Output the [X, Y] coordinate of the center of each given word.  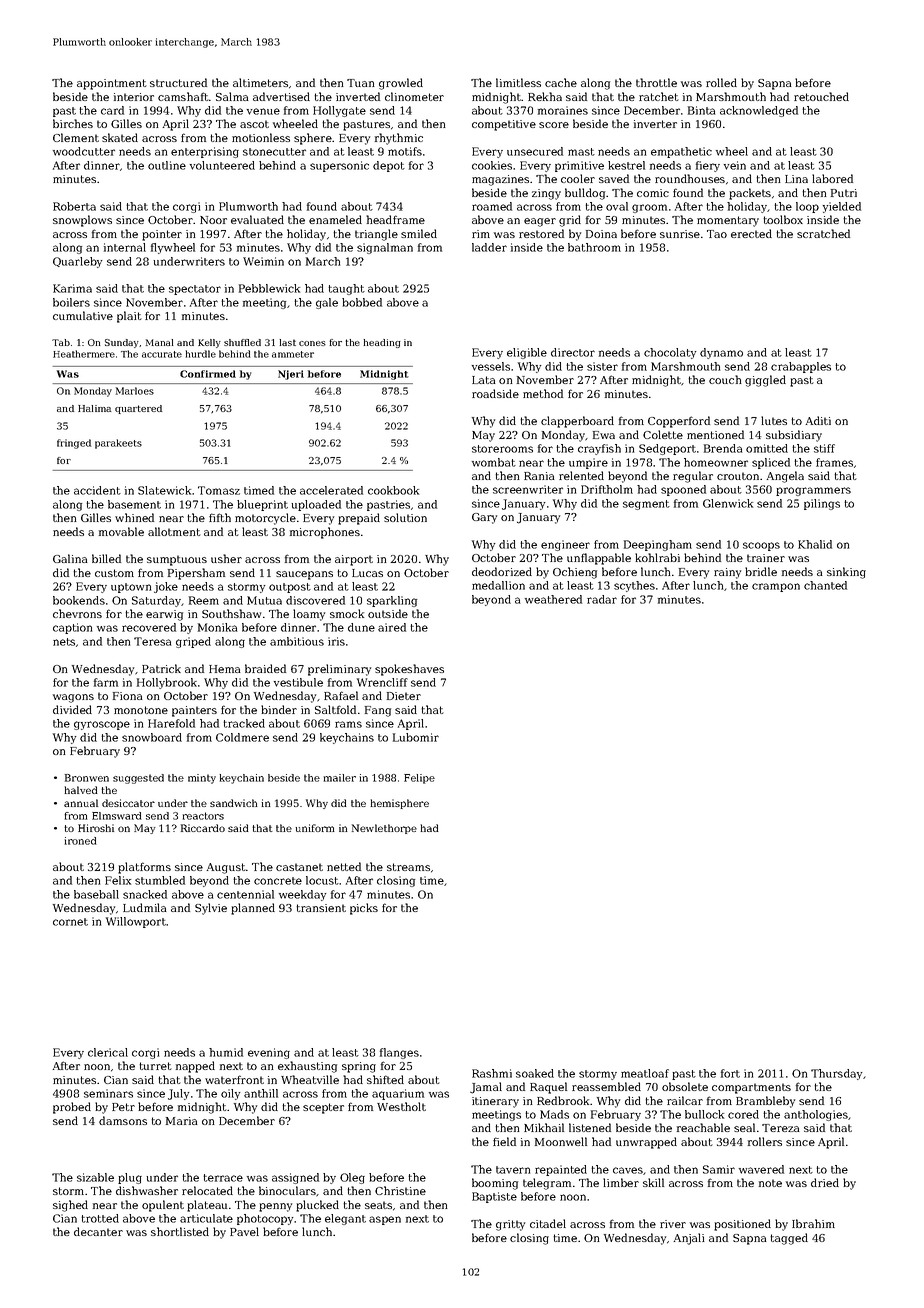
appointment [112, 84]
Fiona [128, 696]
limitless [518, 82]
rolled [721, 82]
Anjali [689, 1239]
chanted [825, 585]
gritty [510, 1225]
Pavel [244, 1231]
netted [344, 866]
